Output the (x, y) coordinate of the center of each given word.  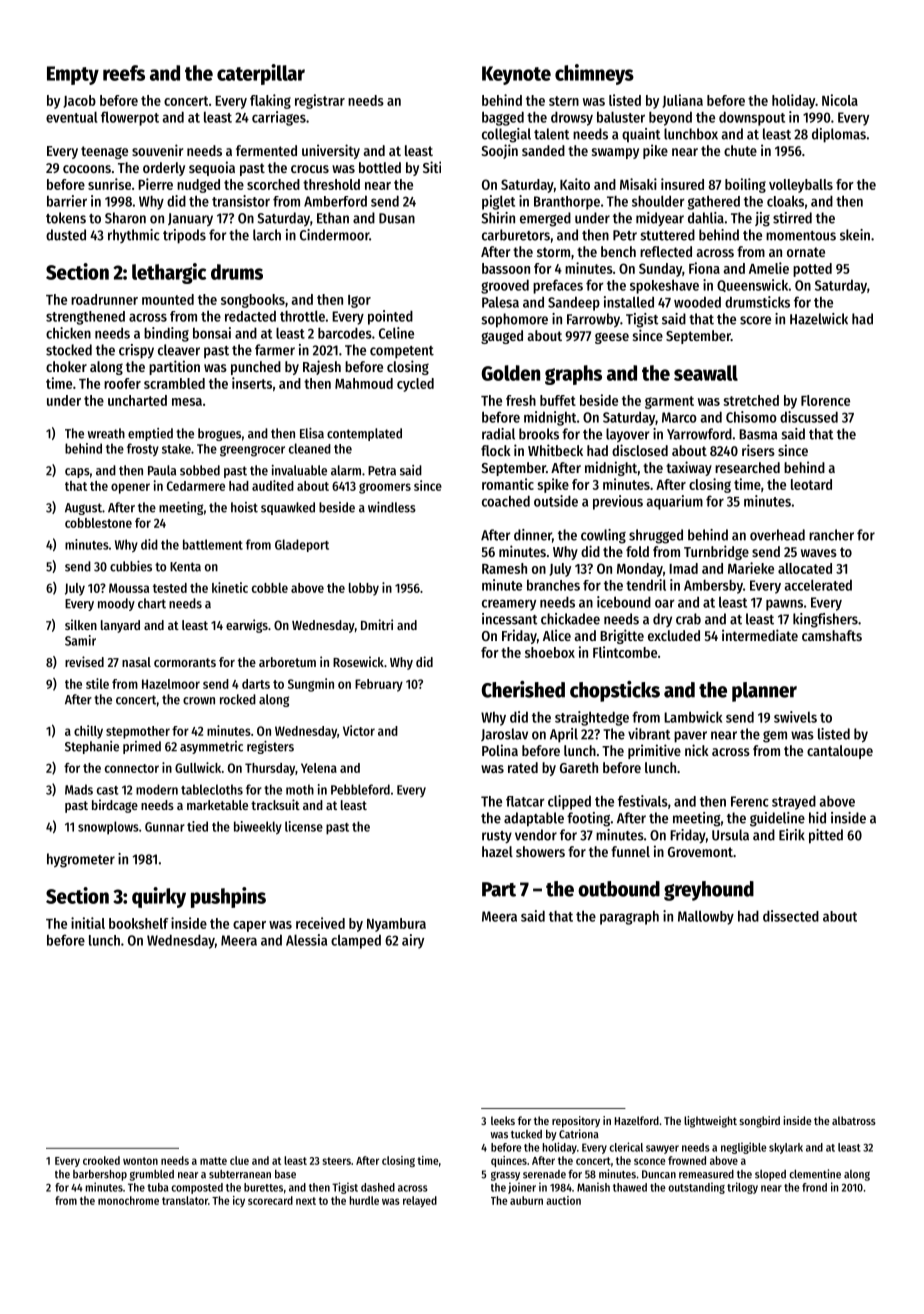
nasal (136, 662)
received (320, 923)
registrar (320, 101)
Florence (825, 400)
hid (817, 818)
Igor (359, 301)
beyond (670, 118)
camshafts (832, 635)
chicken (68, 333)
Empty (73, 75)
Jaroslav (504, 734)
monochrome (128, 1200)
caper (249, 926)
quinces (509, 1161)
